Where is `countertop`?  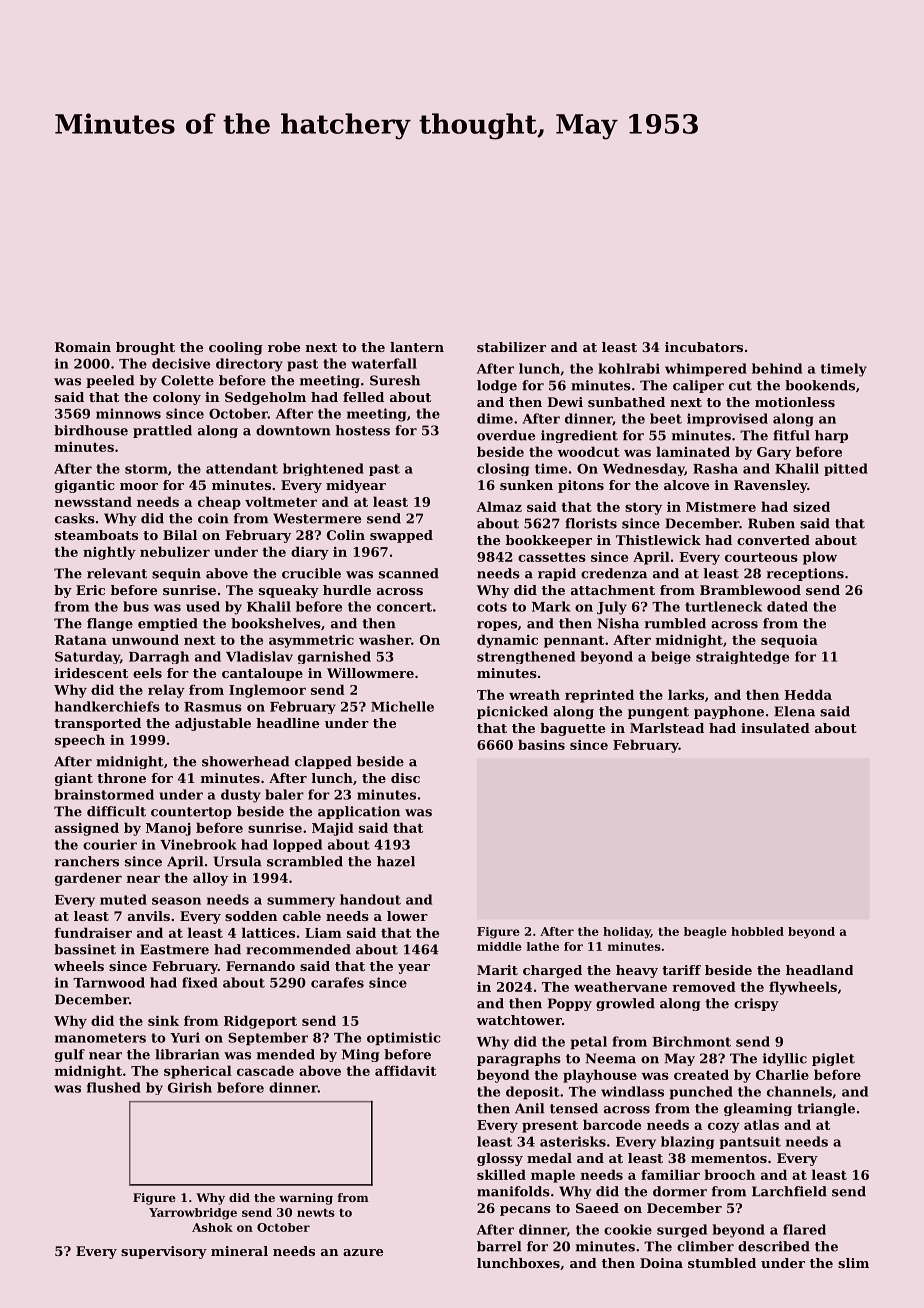 countertop is located at coordinates (191, 813).
